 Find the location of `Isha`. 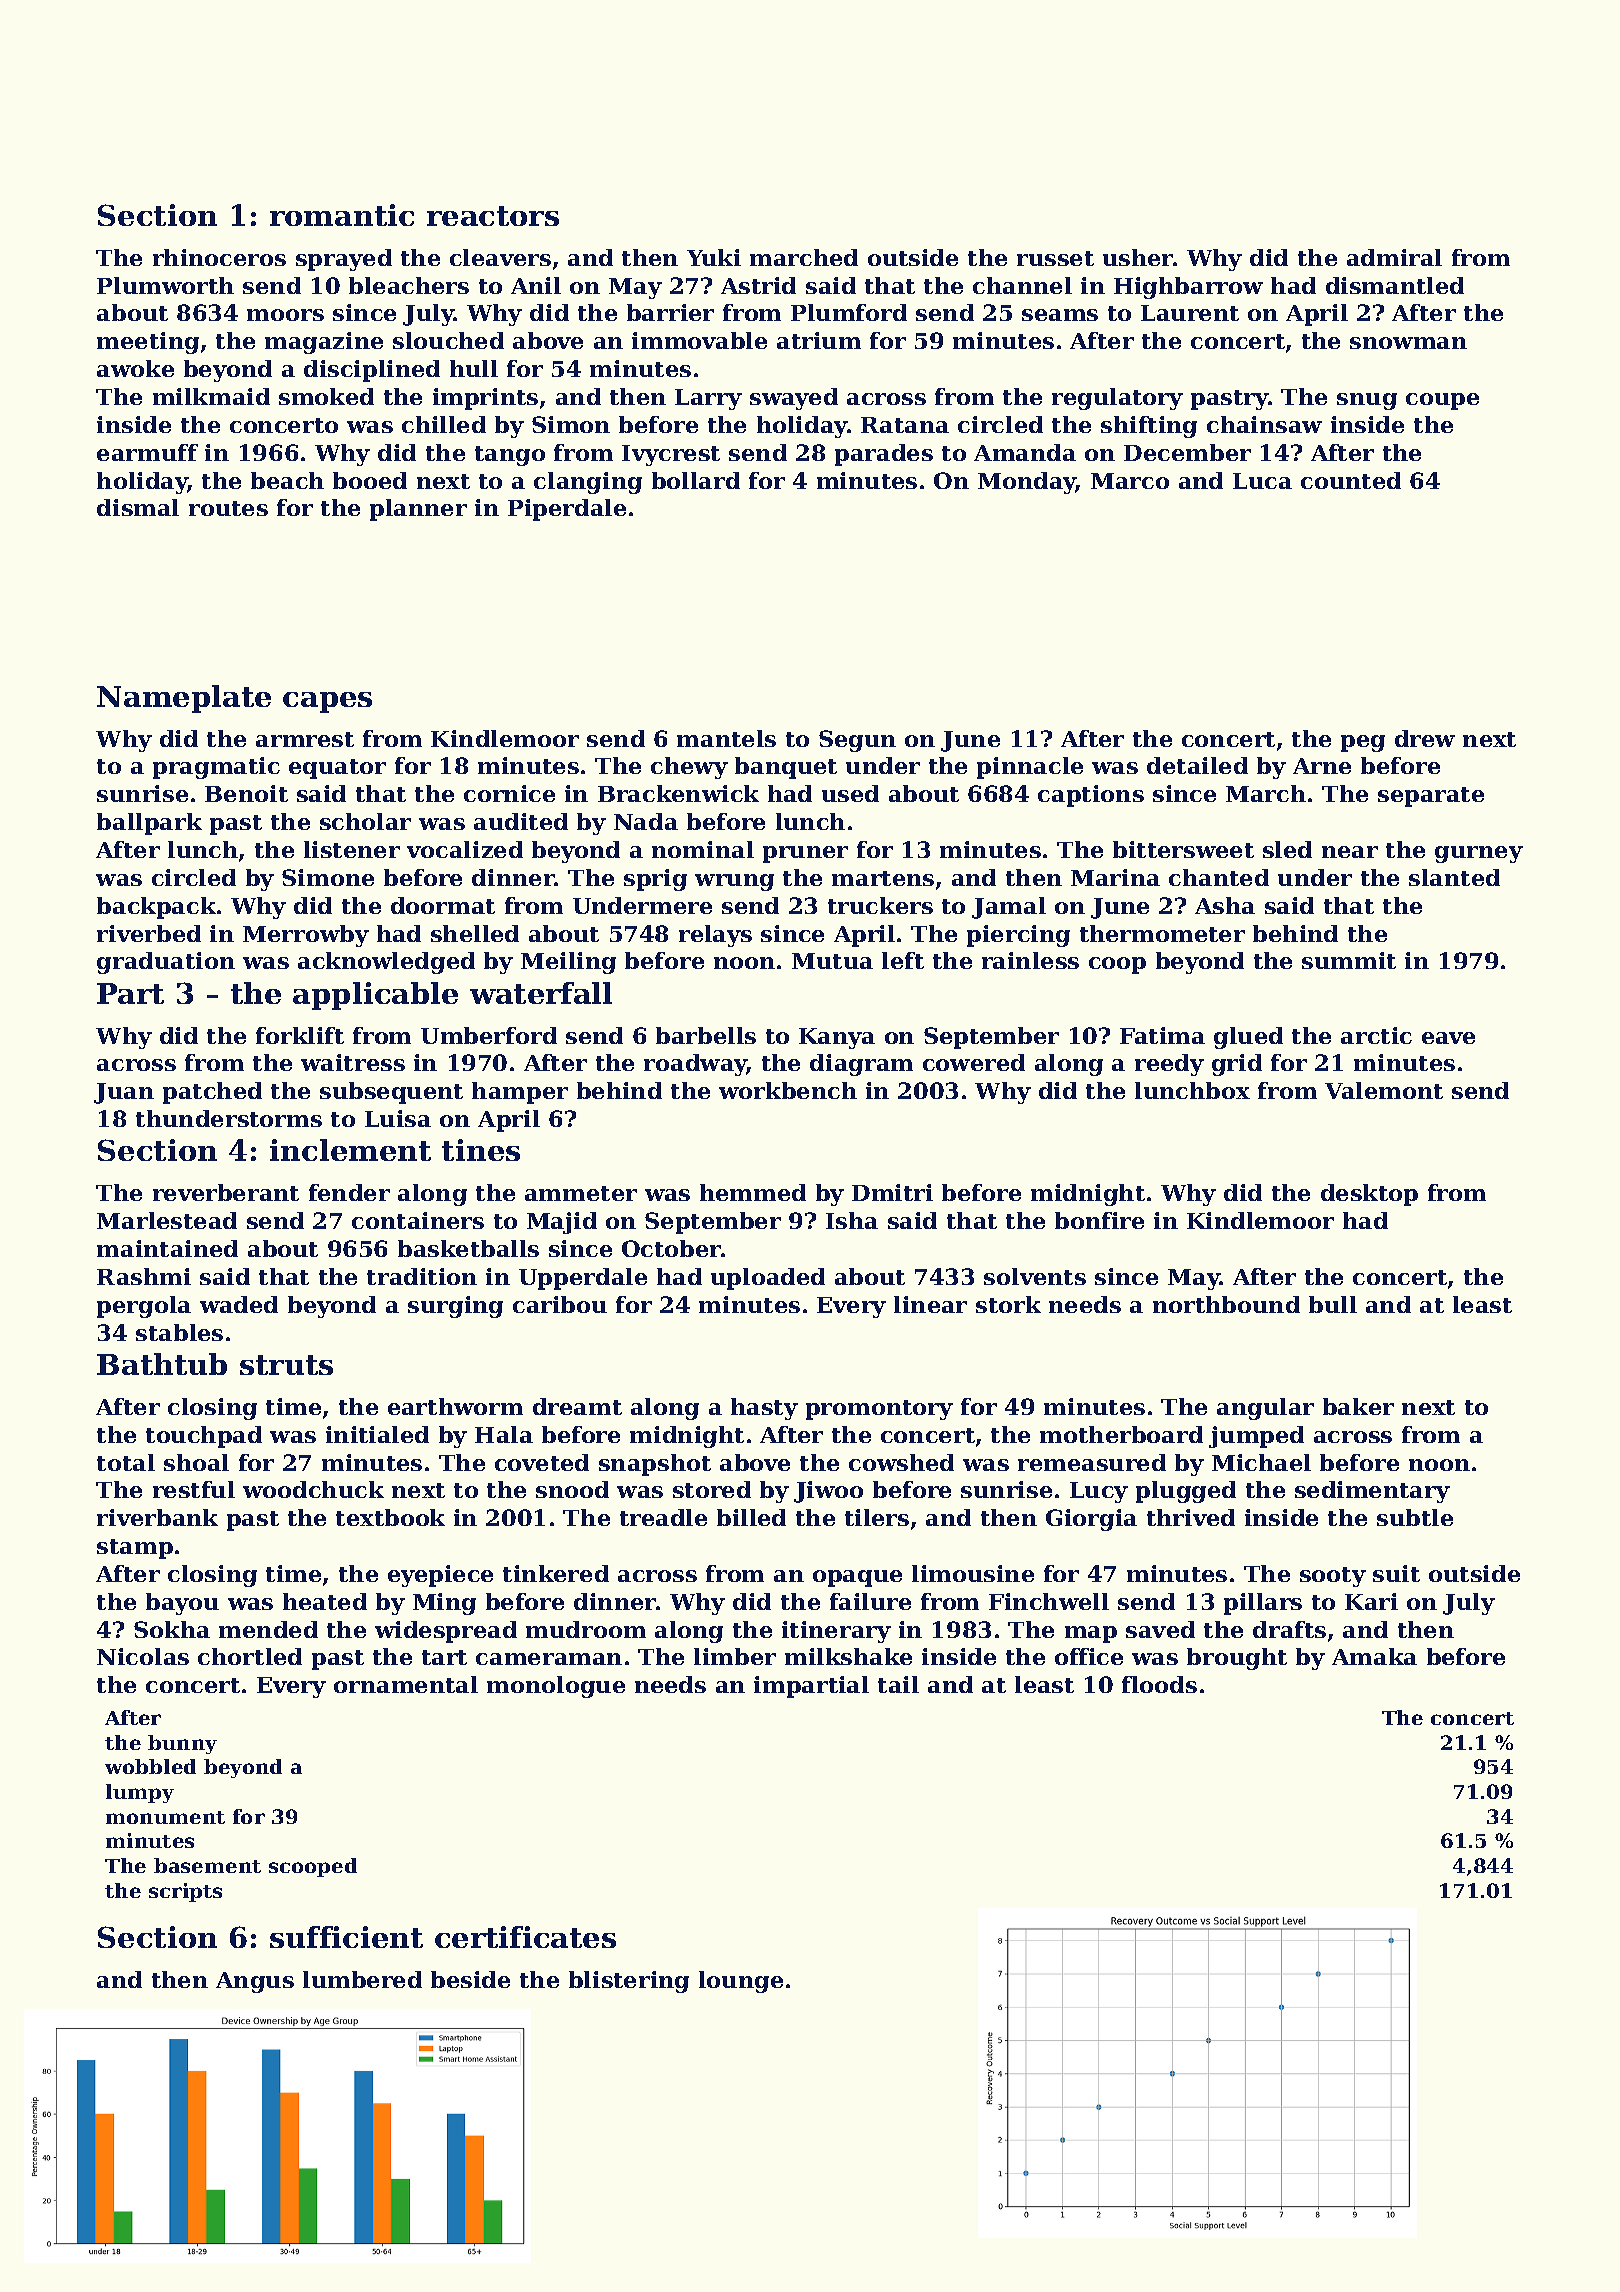

Isha is located at coordinates (852, 1220).
